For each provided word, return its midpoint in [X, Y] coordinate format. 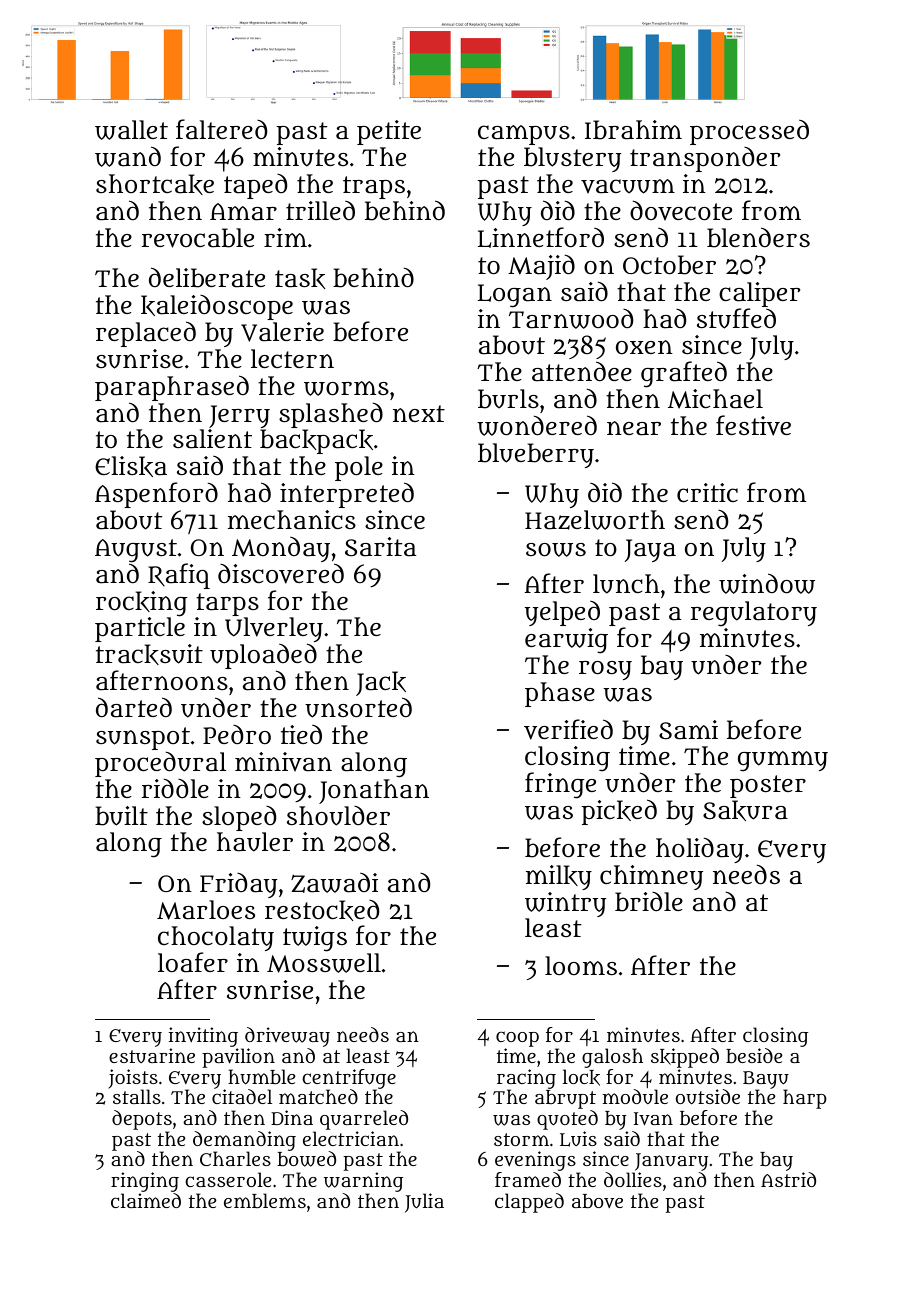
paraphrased [172, 388]
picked [619, 812]
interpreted [347, 495]
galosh [612, 1058]
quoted [567, 1120]
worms [346, 388]
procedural [160, 764]
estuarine [152, 1055]
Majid [541, 267]
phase [560, 694]
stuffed [736, 318]
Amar [243, 212]
